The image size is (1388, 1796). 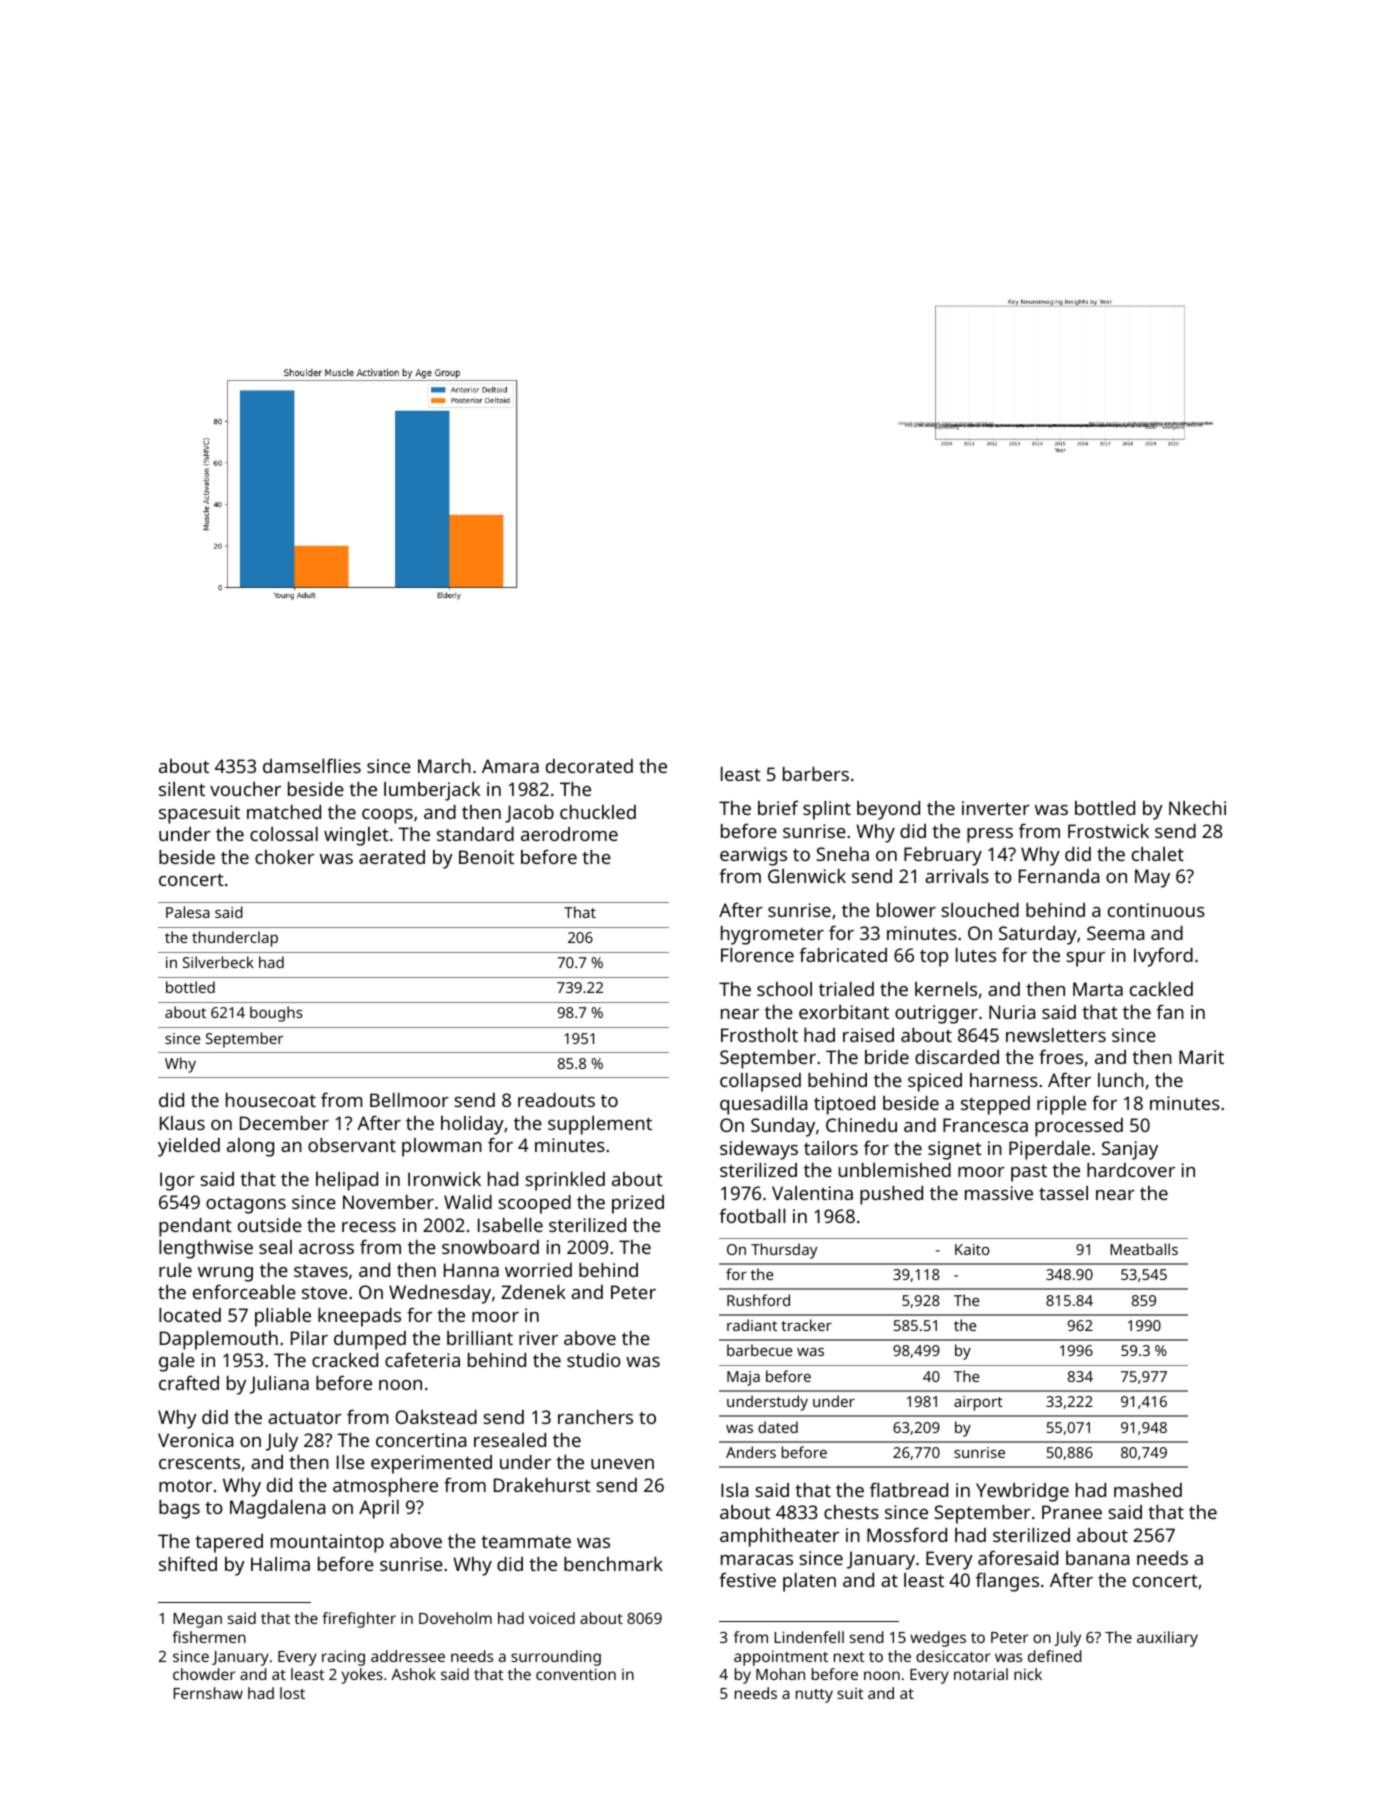 I want to click on surrounding, so click(x=556, y=1658).
